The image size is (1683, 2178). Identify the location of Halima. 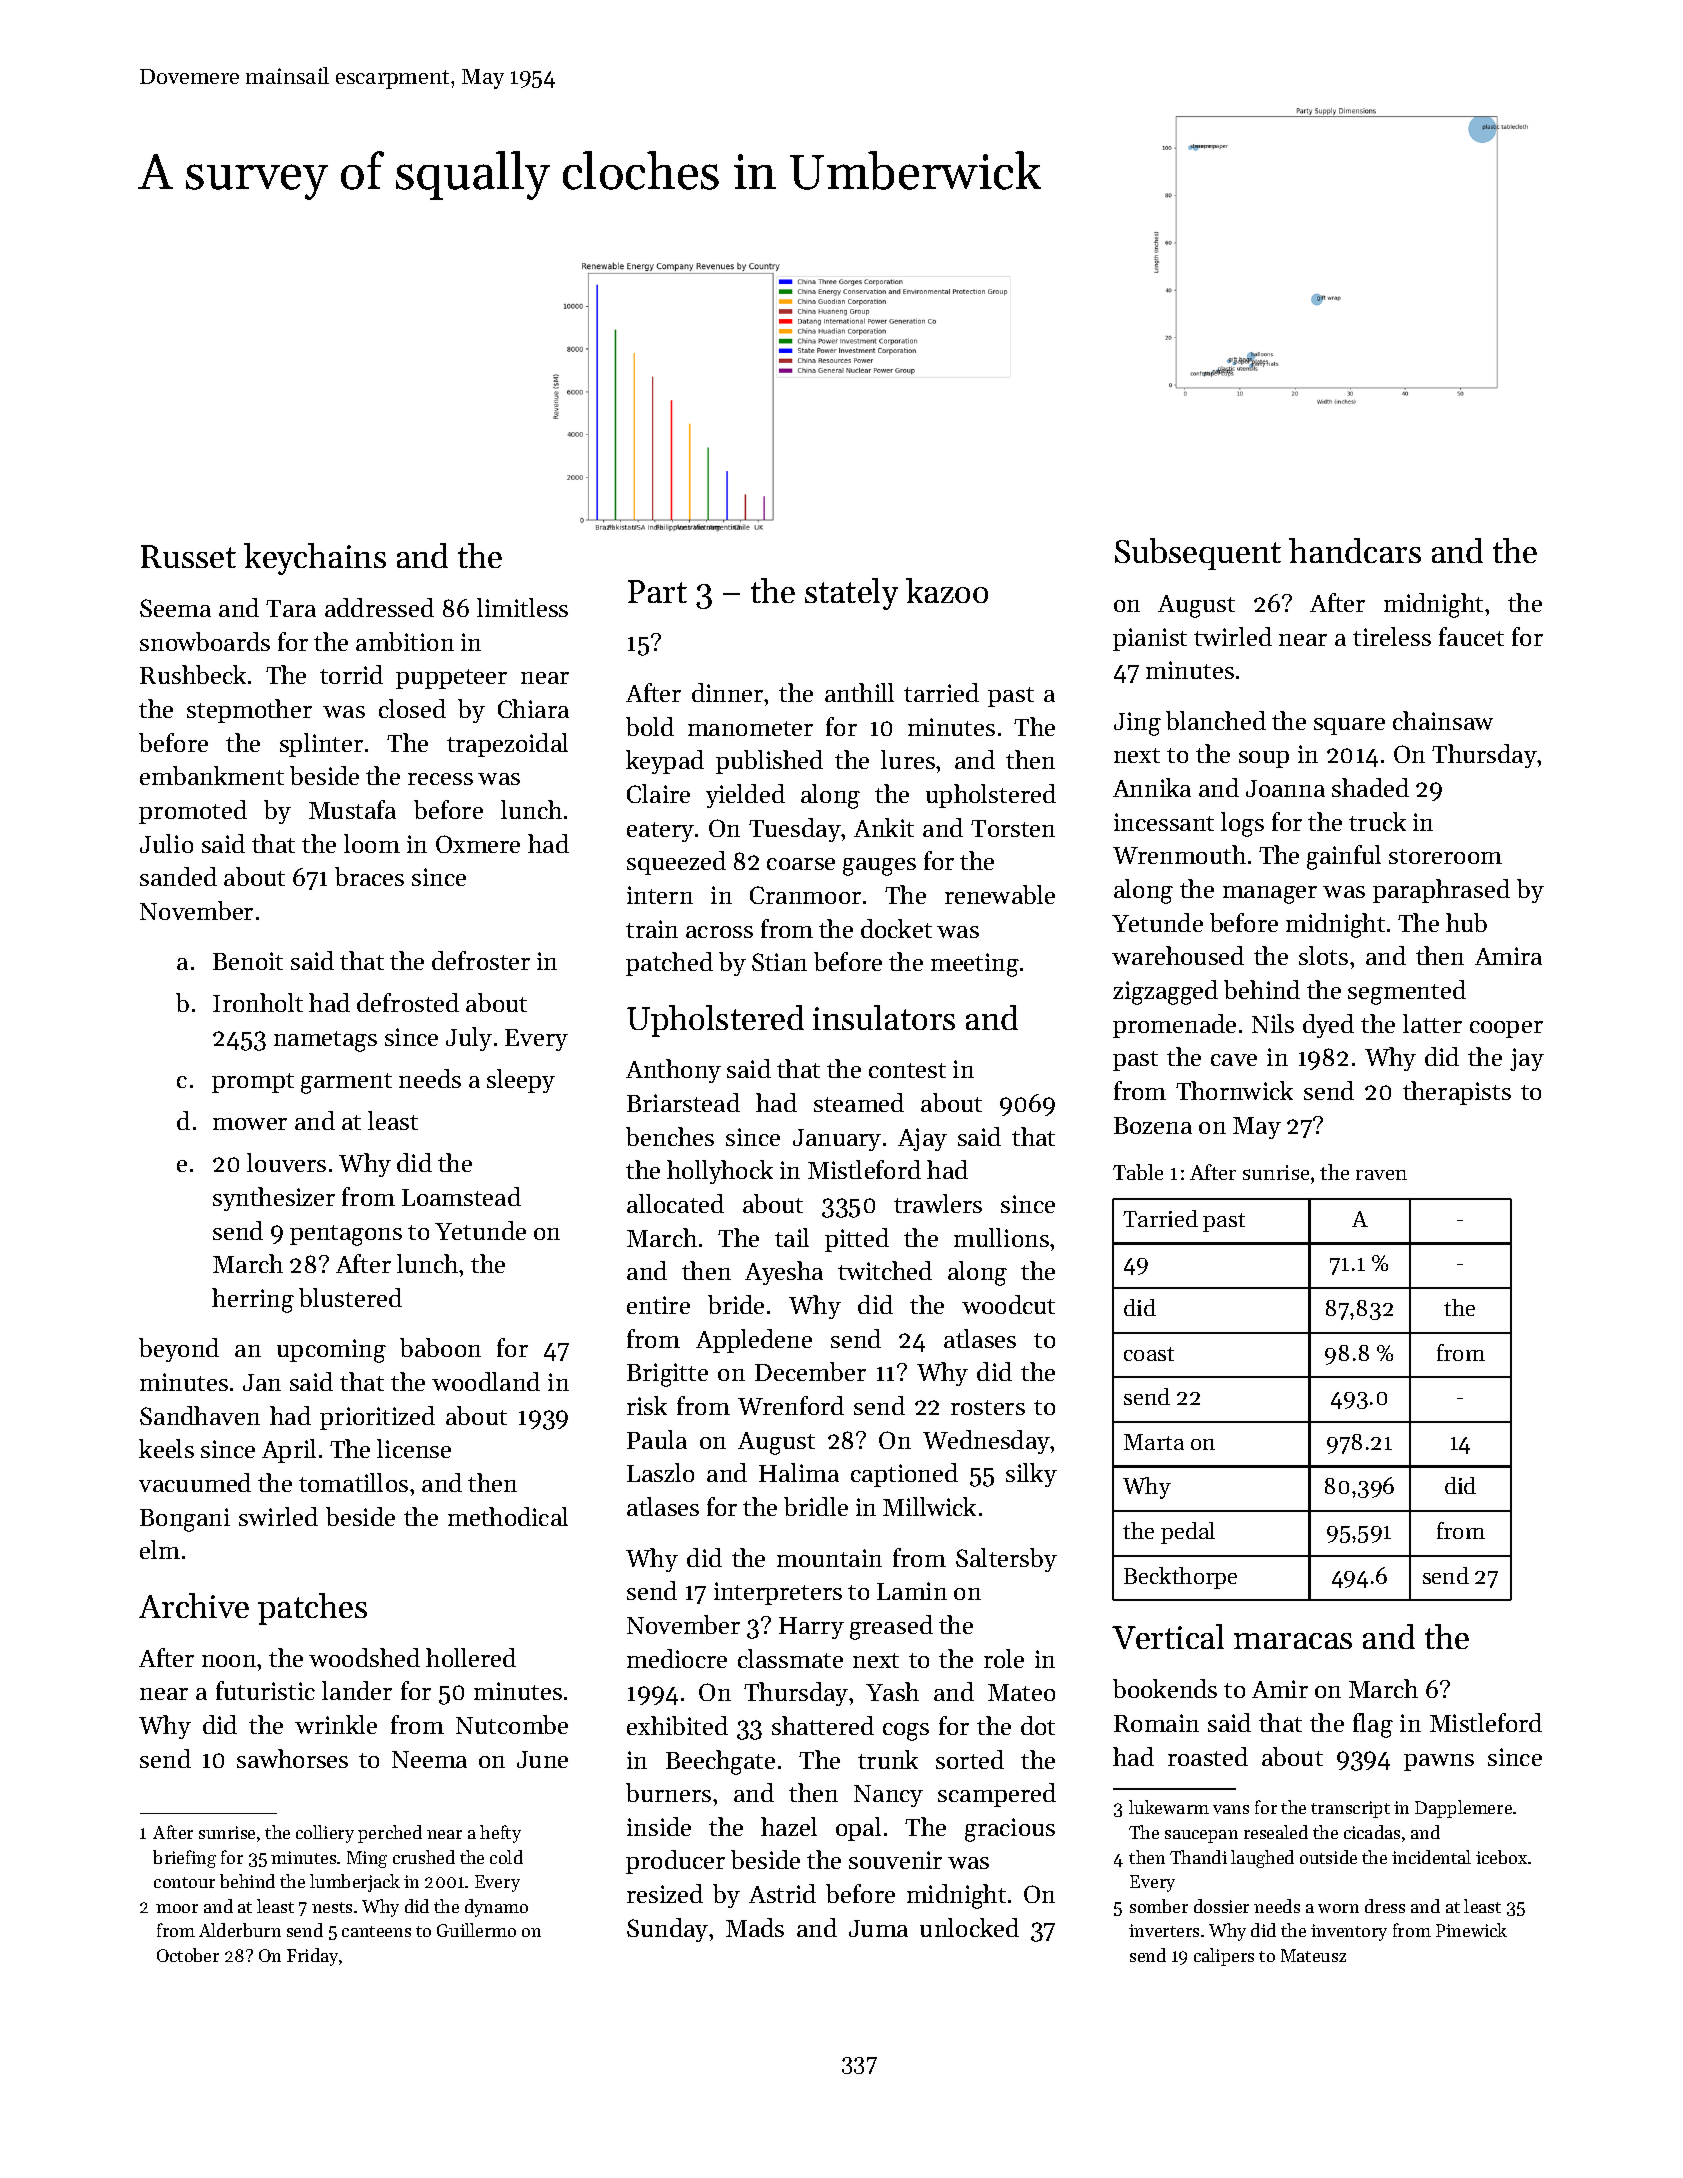
(799, 1472).
